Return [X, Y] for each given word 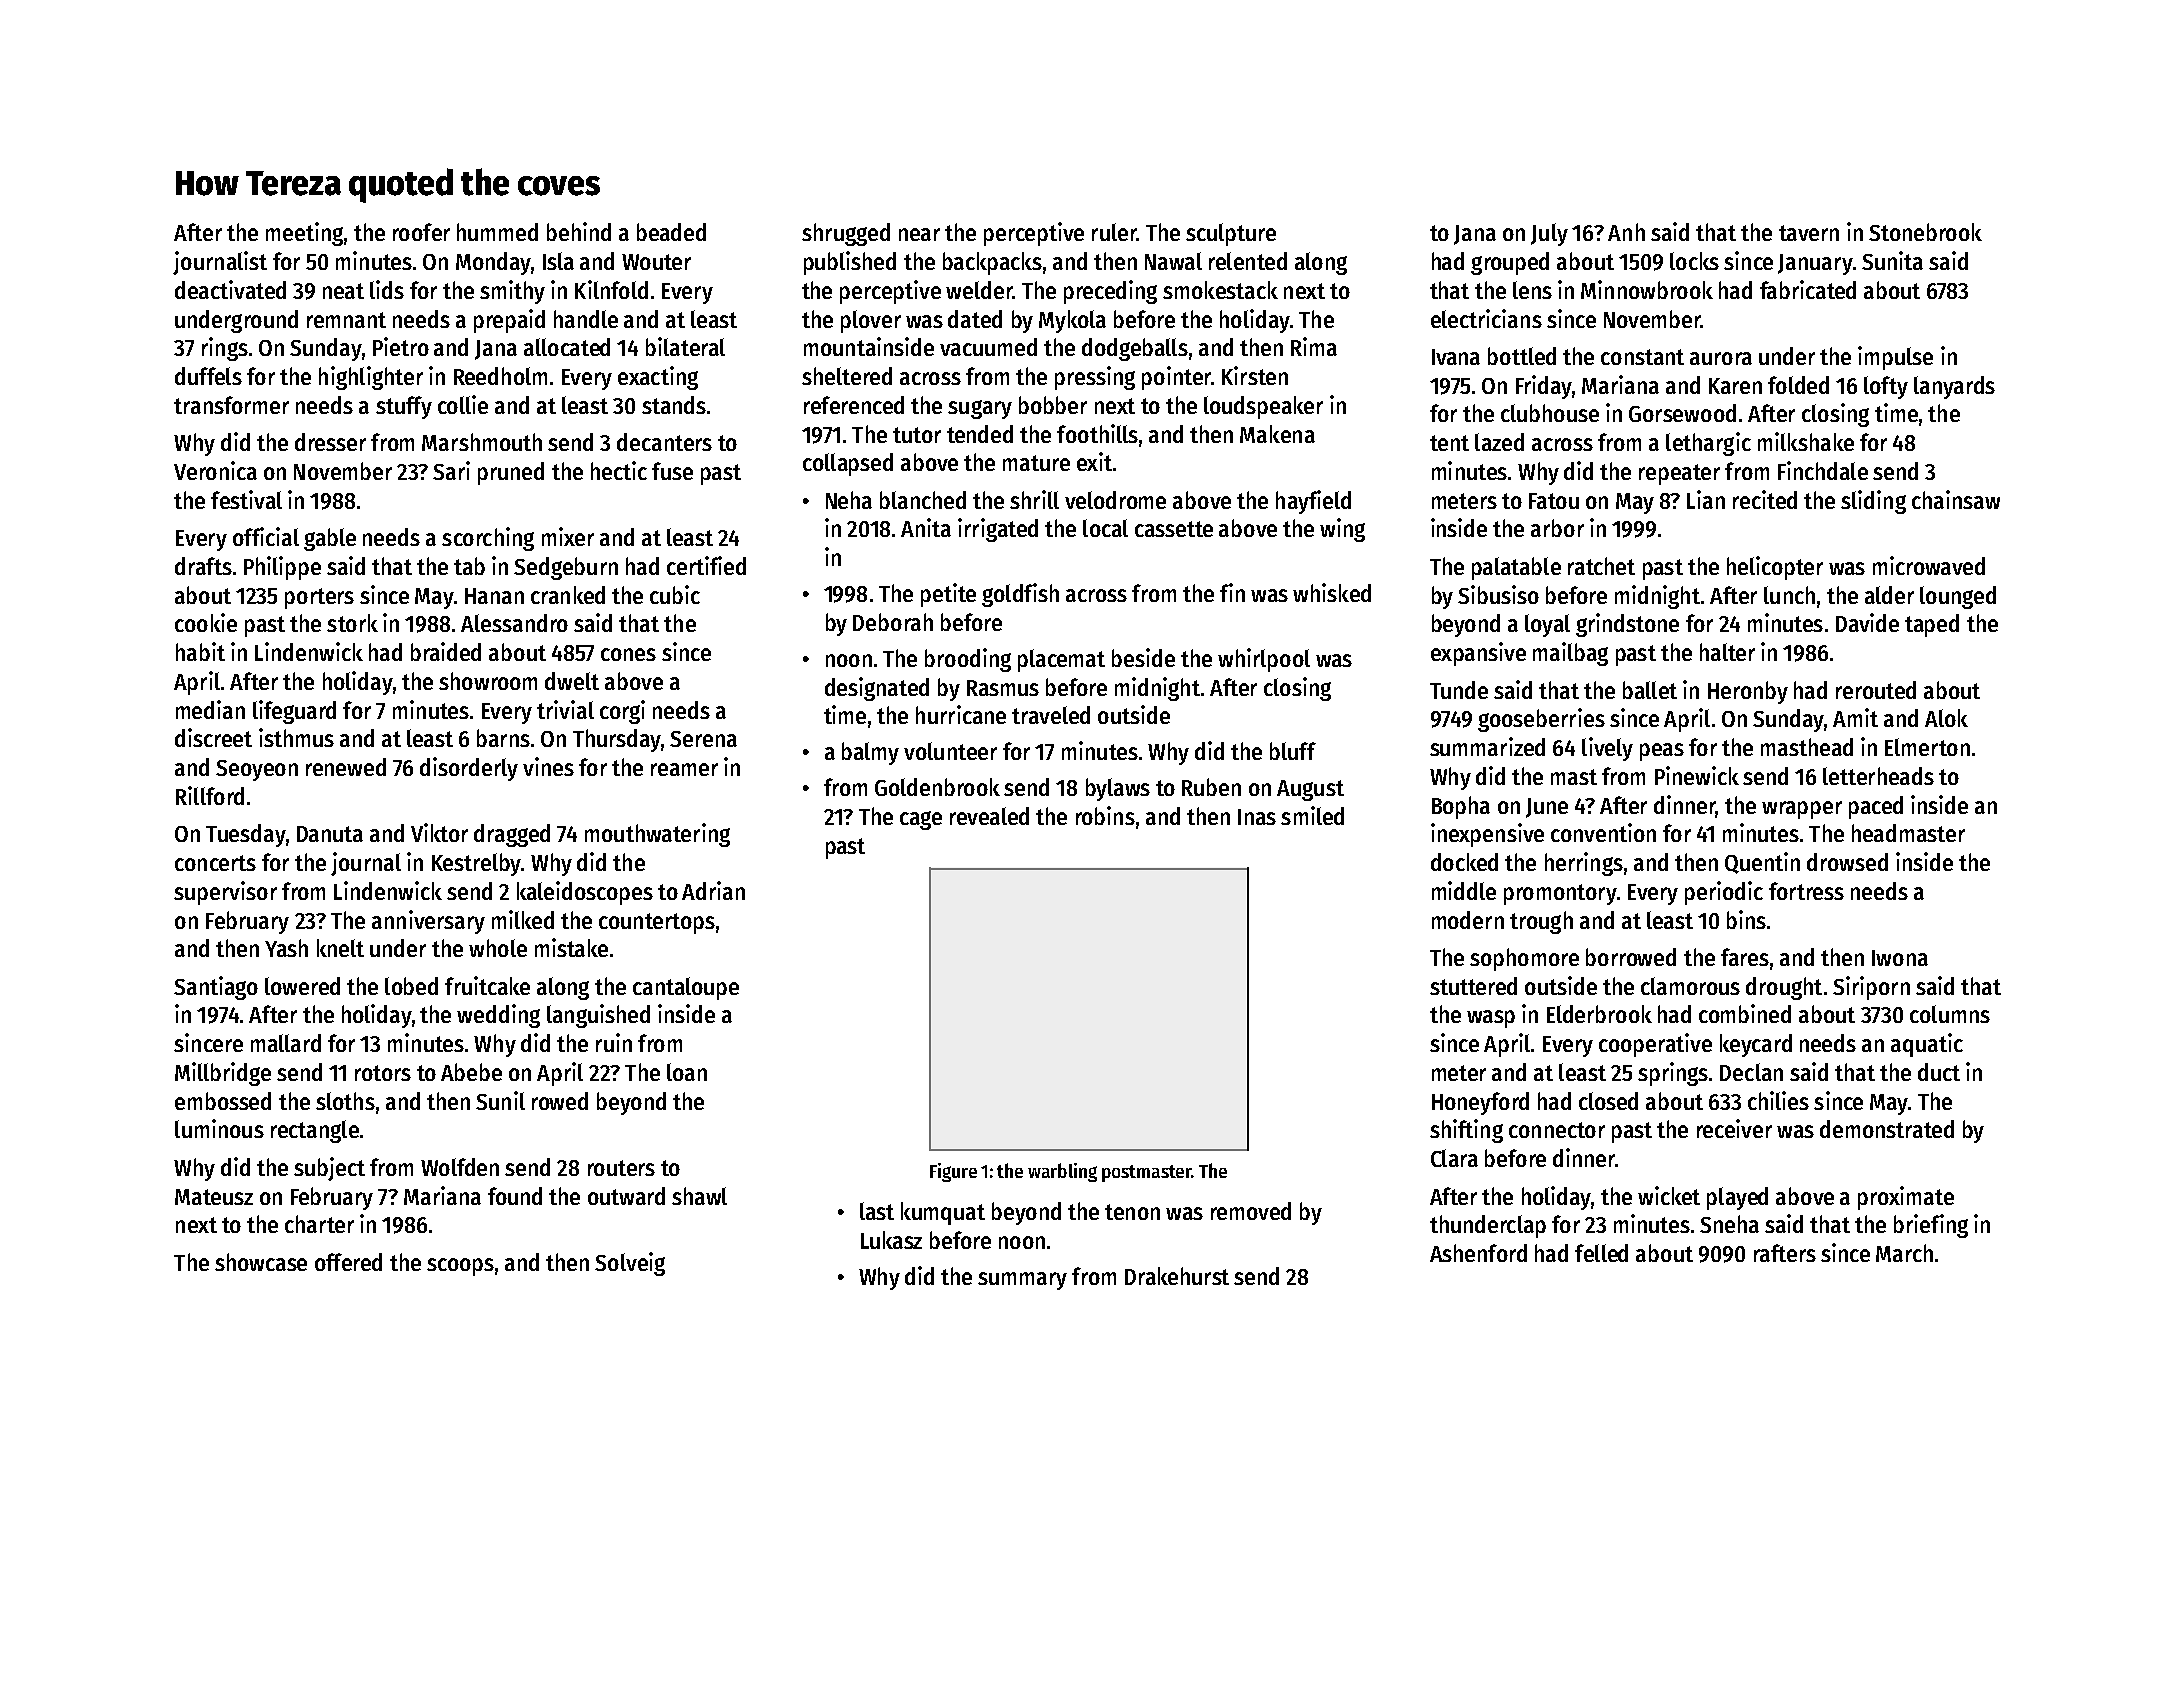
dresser [330, 442]
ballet [1650, 690]
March [1904, 1253]
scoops [460, 1267]
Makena [1277, 434]
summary [1022, 1281]
